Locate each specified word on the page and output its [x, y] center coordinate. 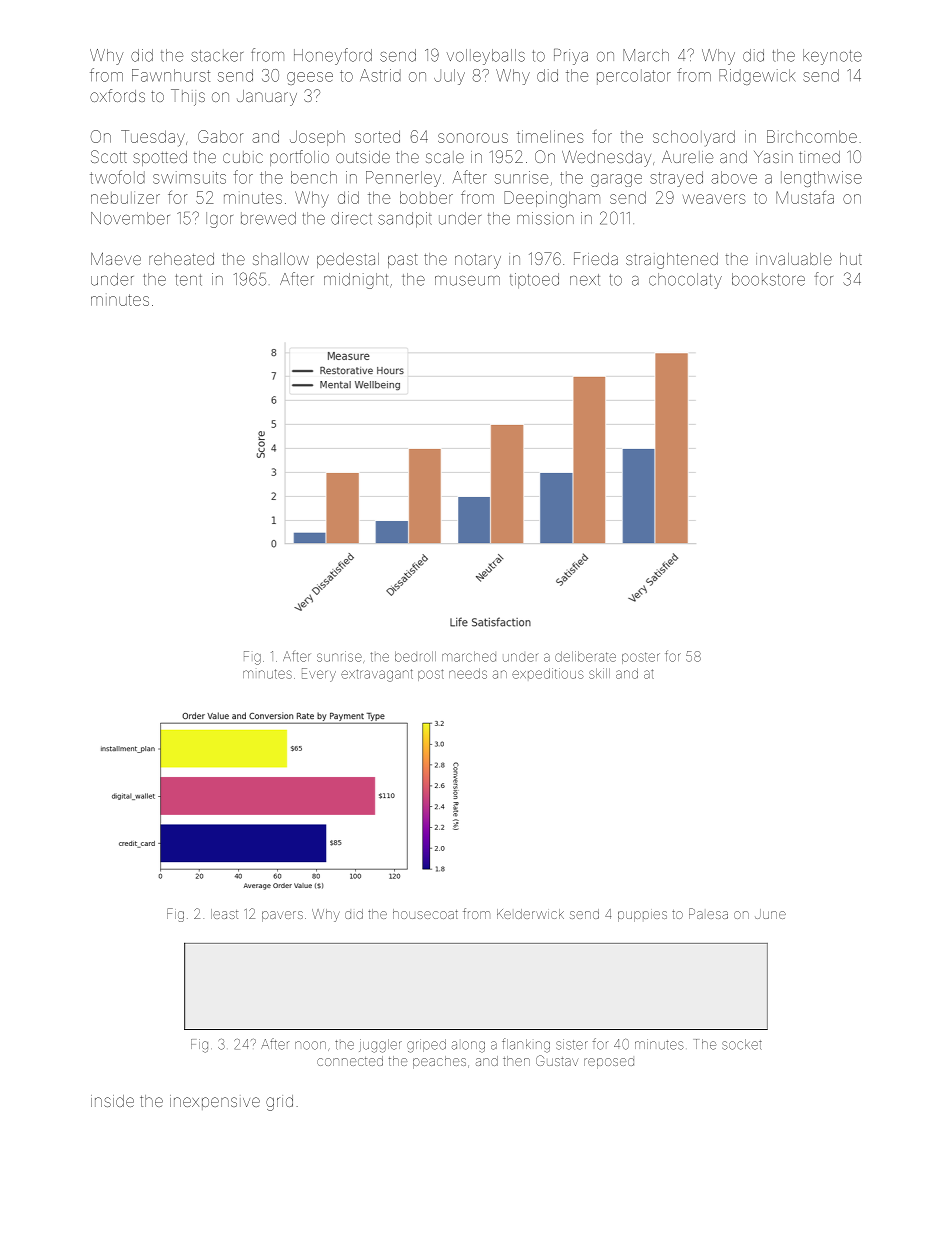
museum [467, 281]
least [224, 914]
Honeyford [333, 56]
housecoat [425, 914]
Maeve [116, 258]
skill [599, 673]
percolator [634, 77]
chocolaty [685, 281]
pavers [282, 916]
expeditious [548, 673]
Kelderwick [530, 914]
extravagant [377, 675]
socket [742, 1044]
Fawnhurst [171, 75]
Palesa [708, 913]
